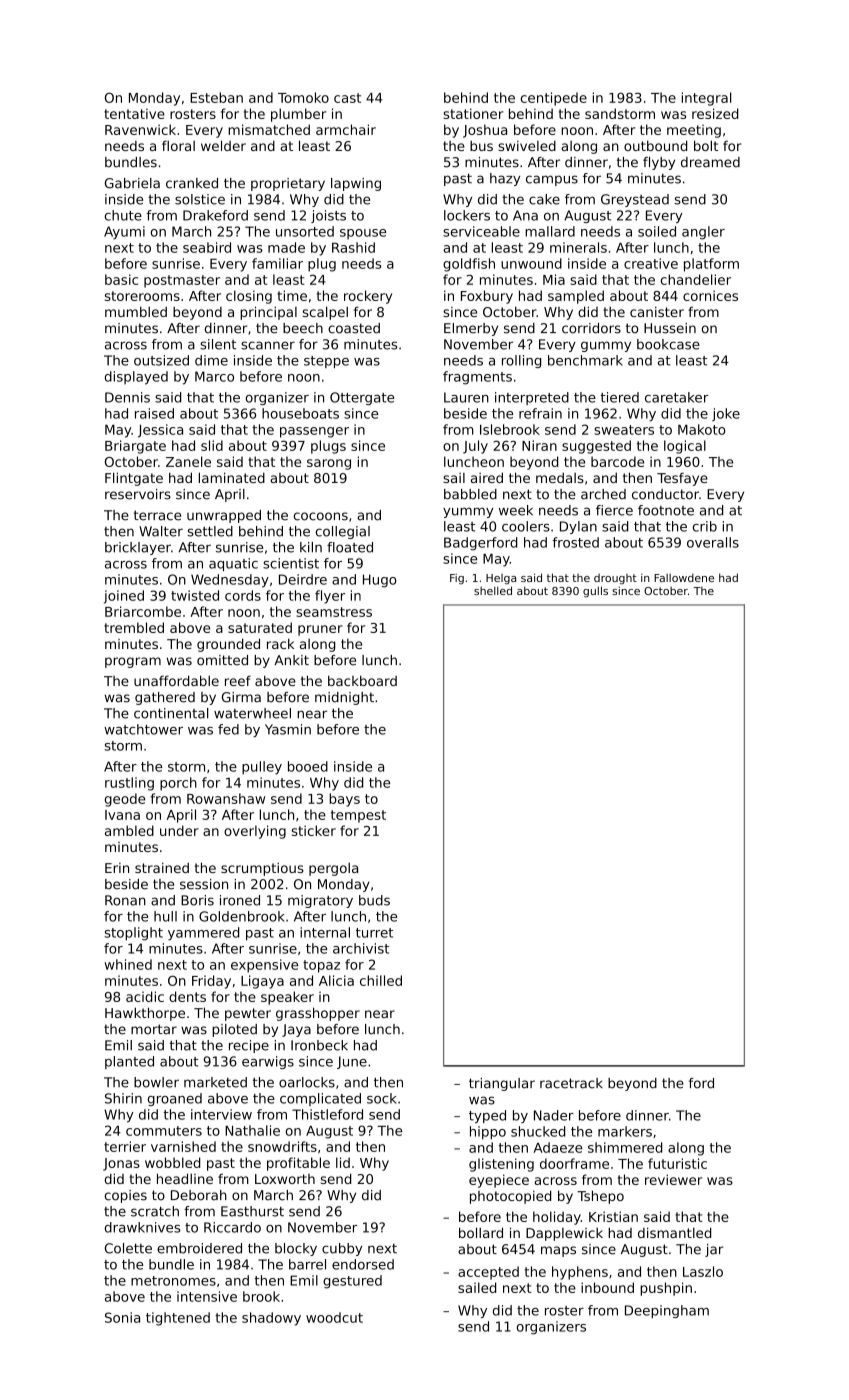 The height and width of the screenshot is (1400, 849). I want to click on joke, so click(726, 414).
